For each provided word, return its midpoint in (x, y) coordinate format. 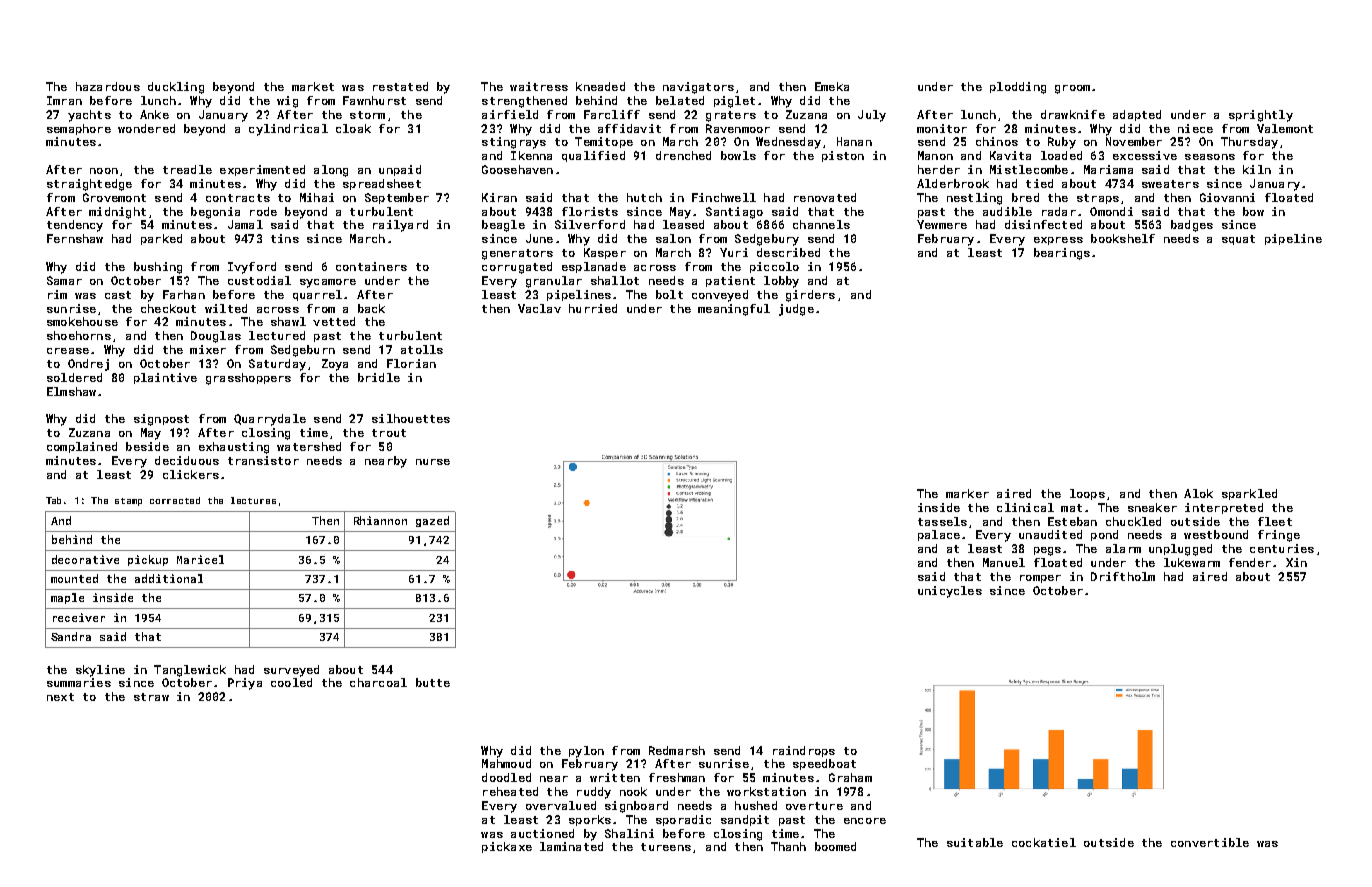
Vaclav (539, 308)
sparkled (1249, 494)
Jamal (245, 224)
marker (967, 493)
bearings (1062, 254)
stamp (128, 502)
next (60, 697)
